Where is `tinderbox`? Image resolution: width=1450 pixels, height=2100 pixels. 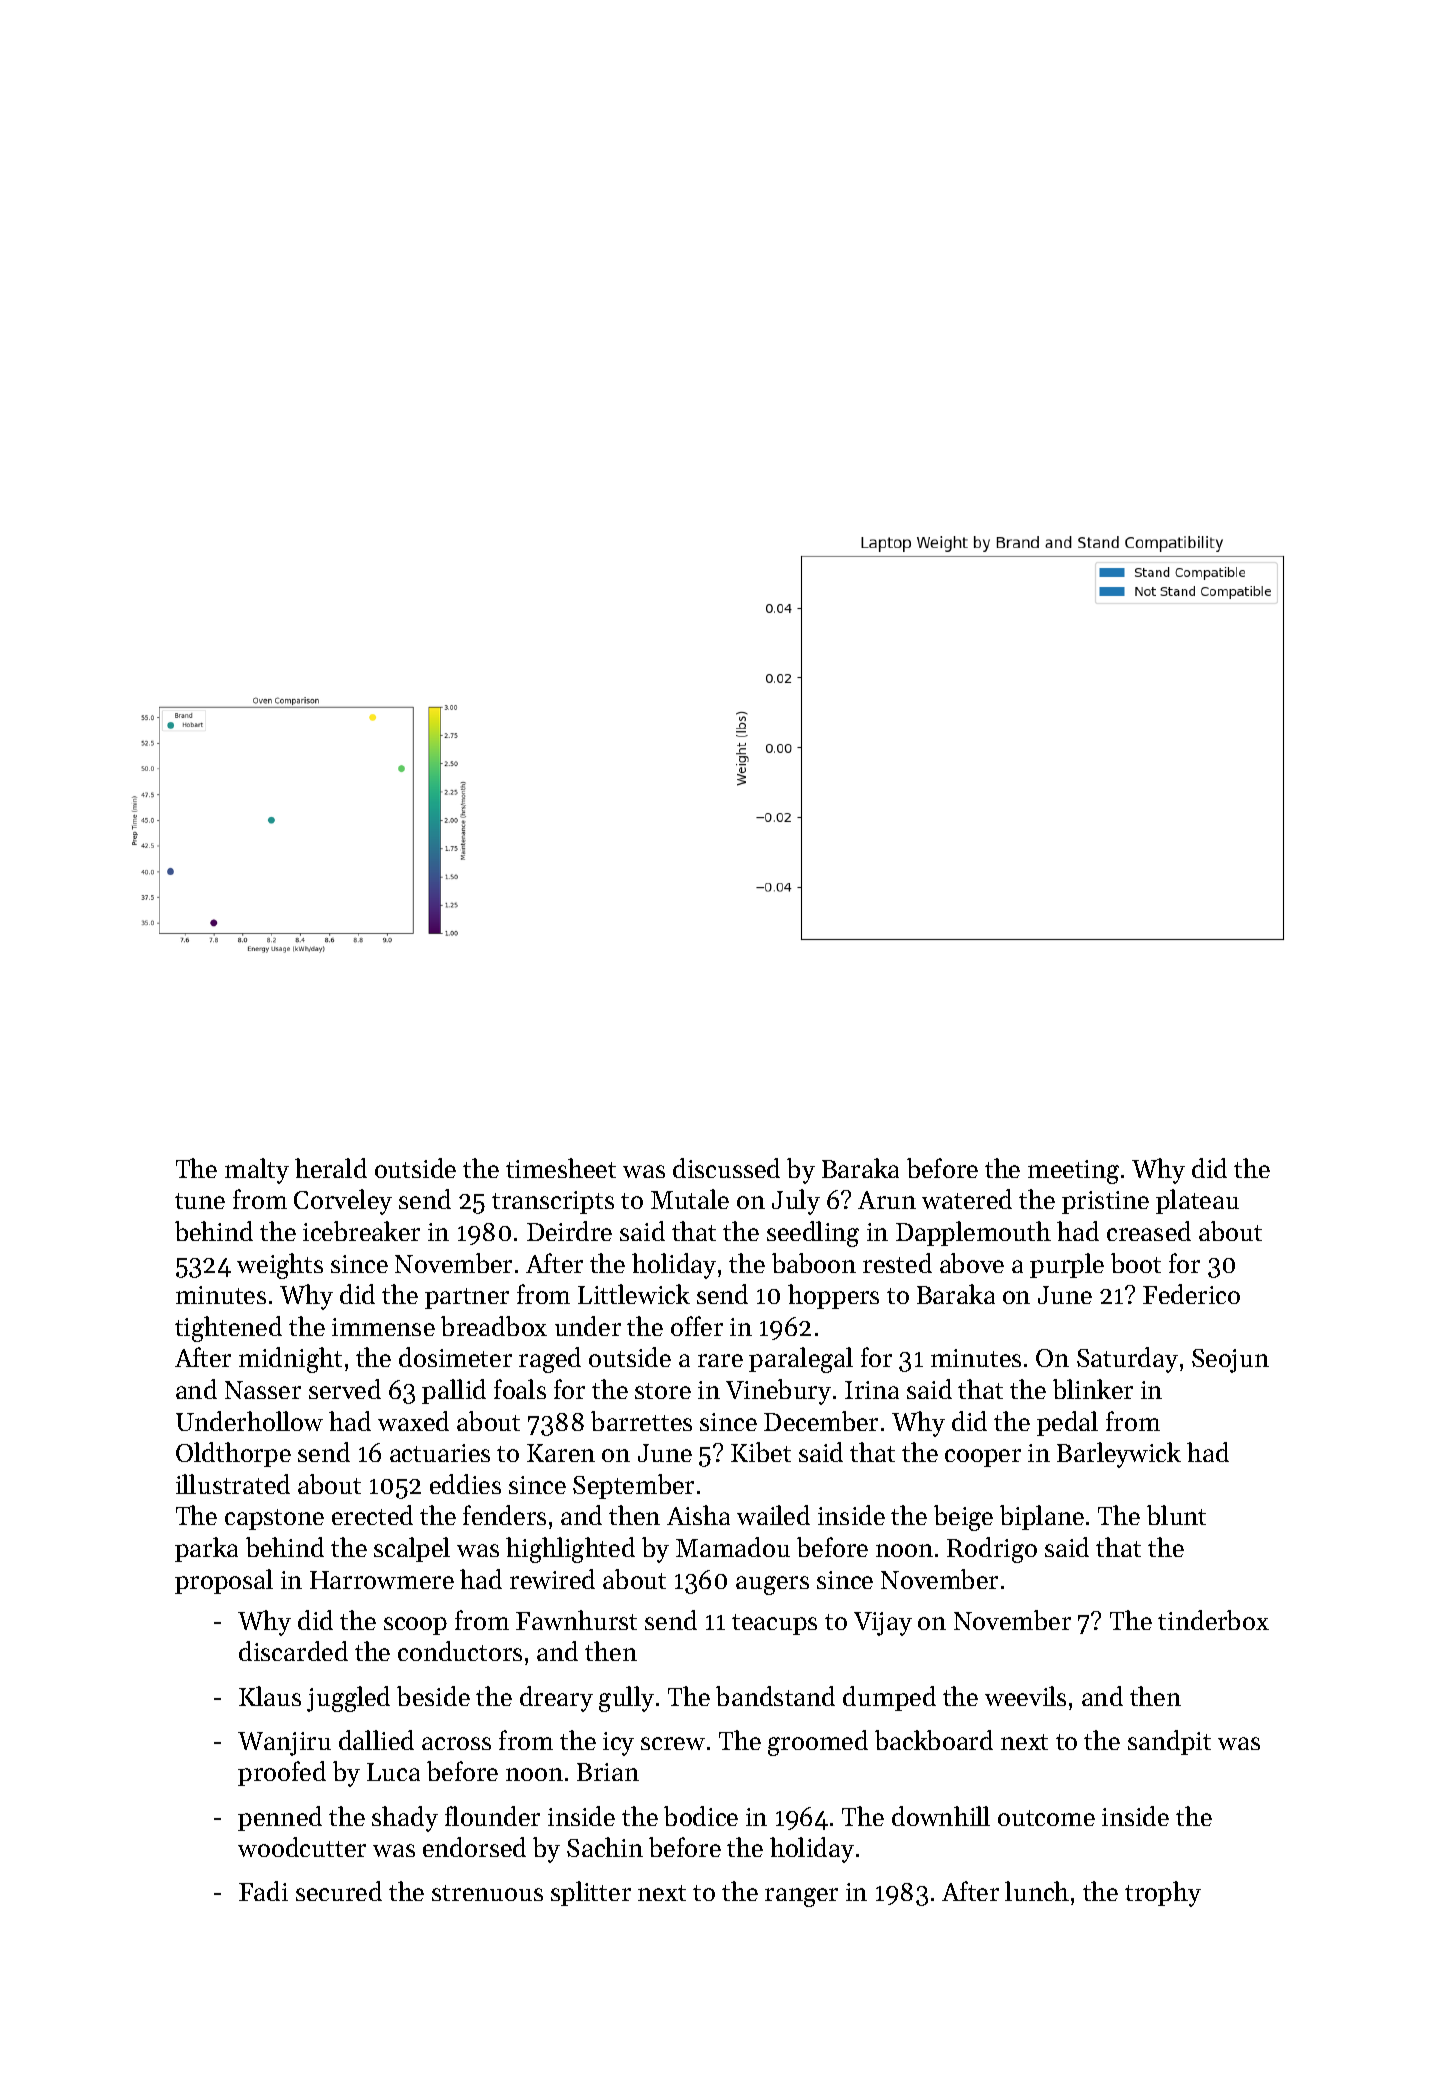 tinderbox is located at coordinates (1213, 1620).
